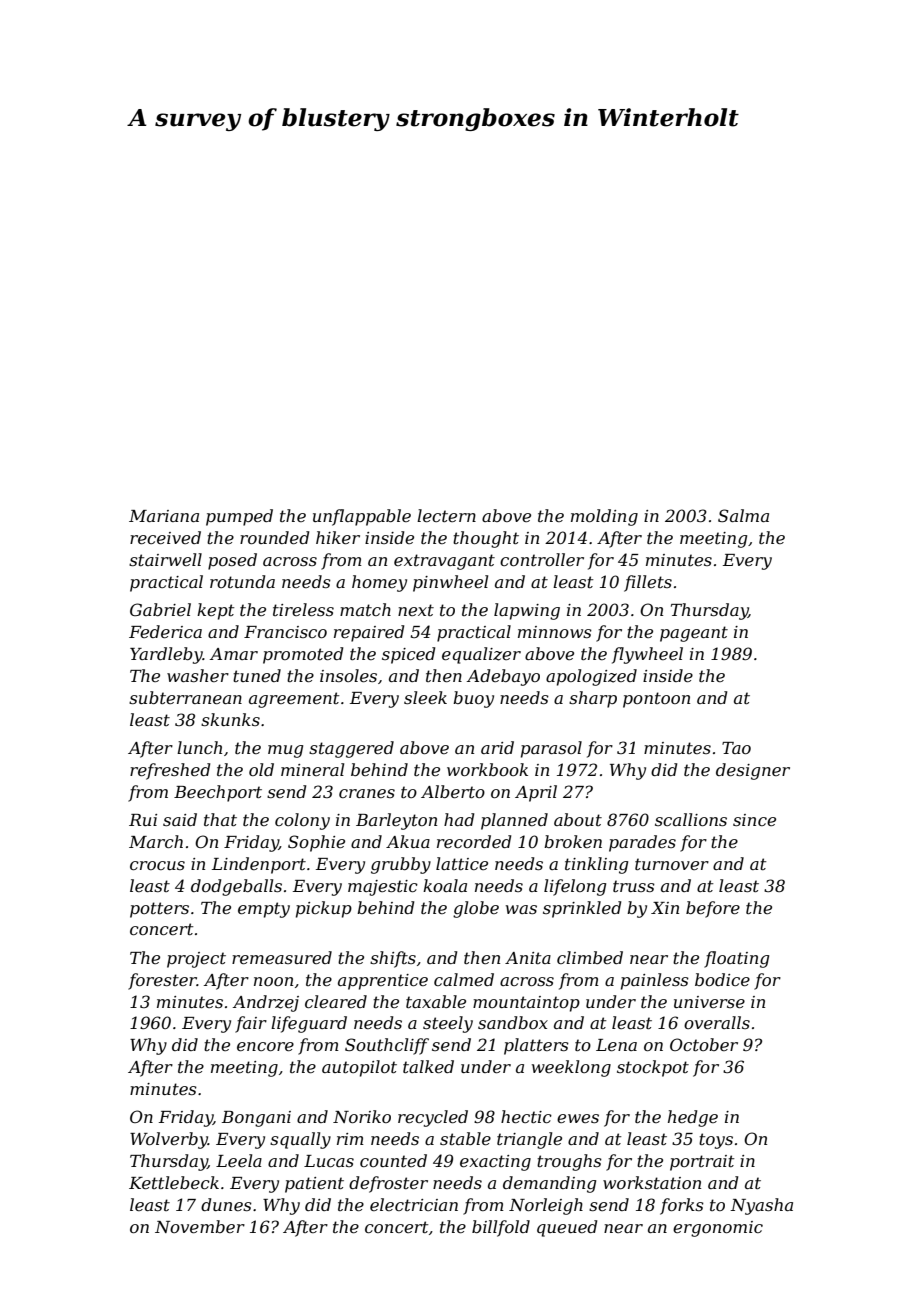 This document has height=1314, width=924. Describe the element at coordinates (693, 1118) in the document. I see `hedge` at that location.
